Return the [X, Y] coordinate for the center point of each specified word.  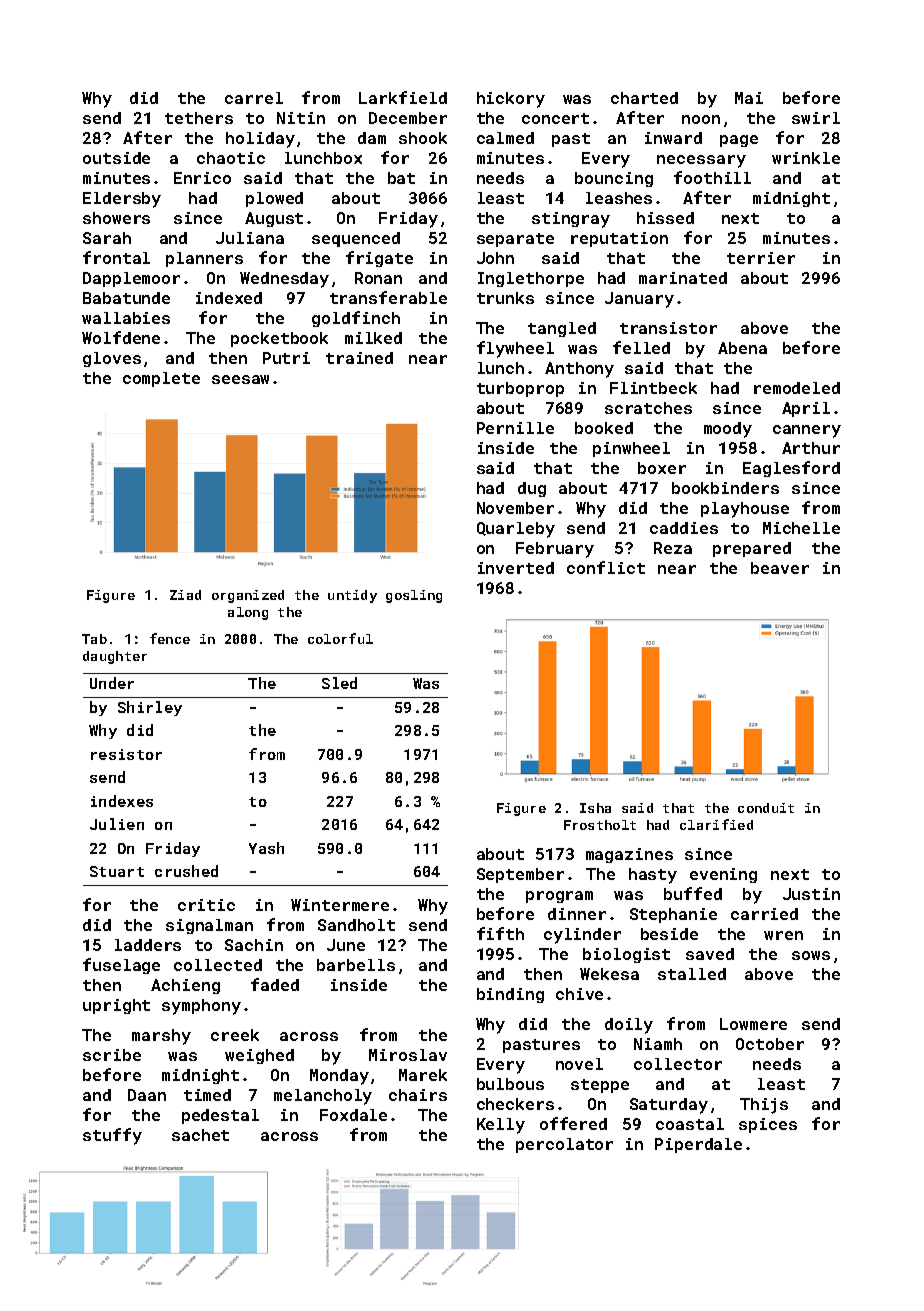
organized [248, 596]
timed [207, 1095]
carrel [254, 98]
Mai [749, 98]
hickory [511, 100]
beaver [780, 568]
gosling [414, 596]
